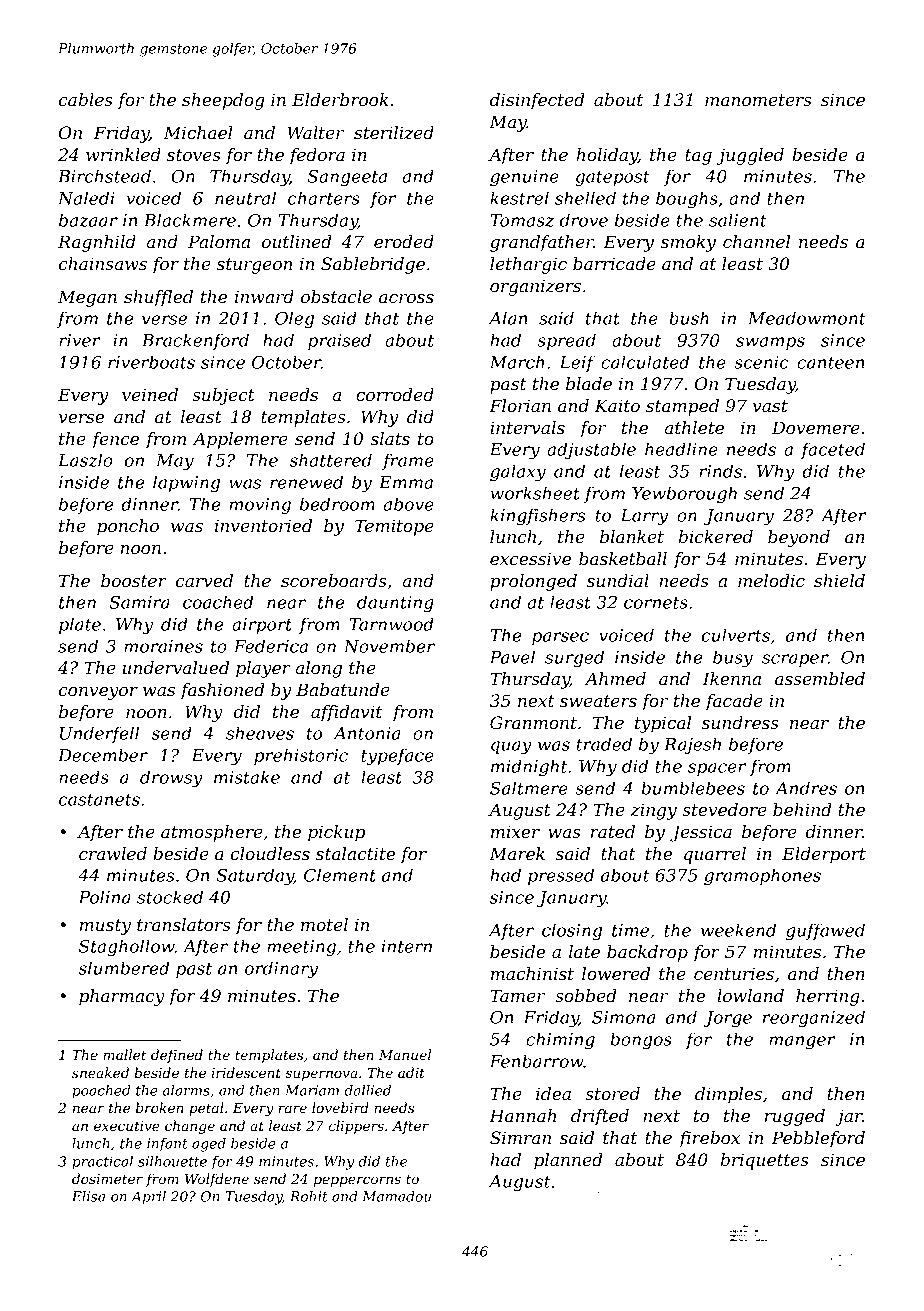  Describe the element at coordinates (758, 100) in the page. I see `manometers` at that location.
